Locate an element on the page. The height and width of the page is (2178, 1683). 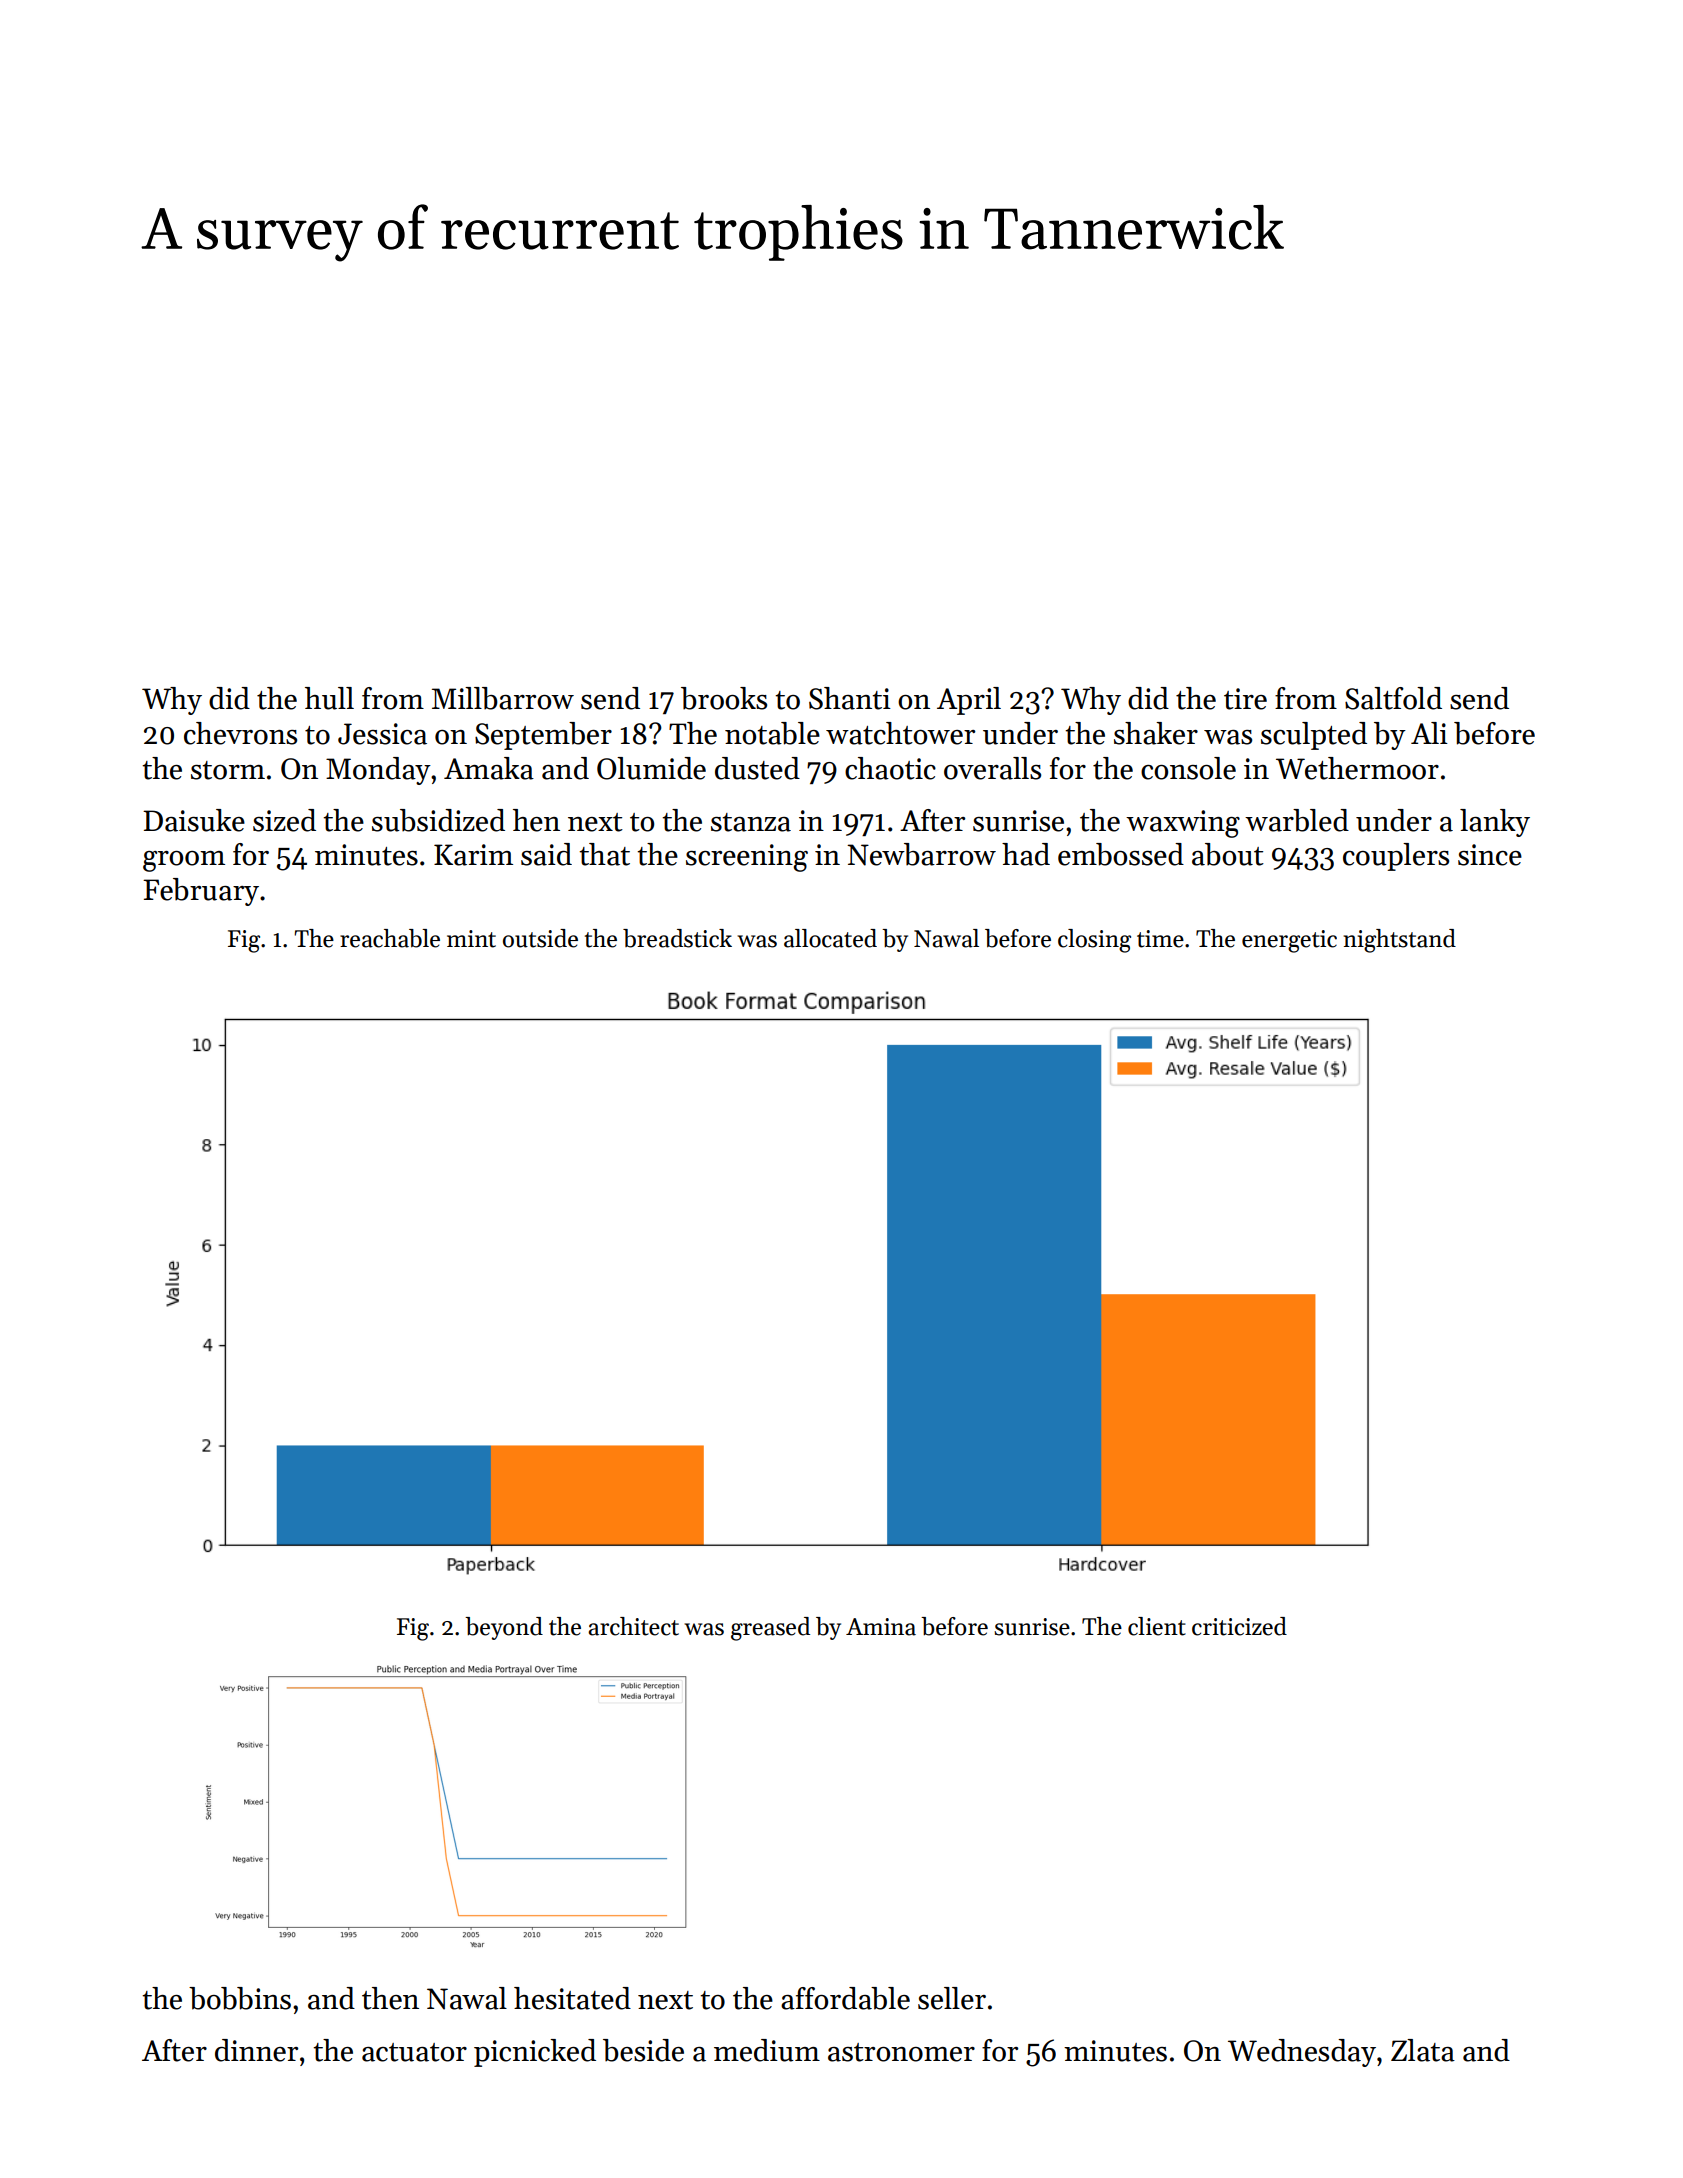
Newbarrow is located at coordinates (921, 854).
